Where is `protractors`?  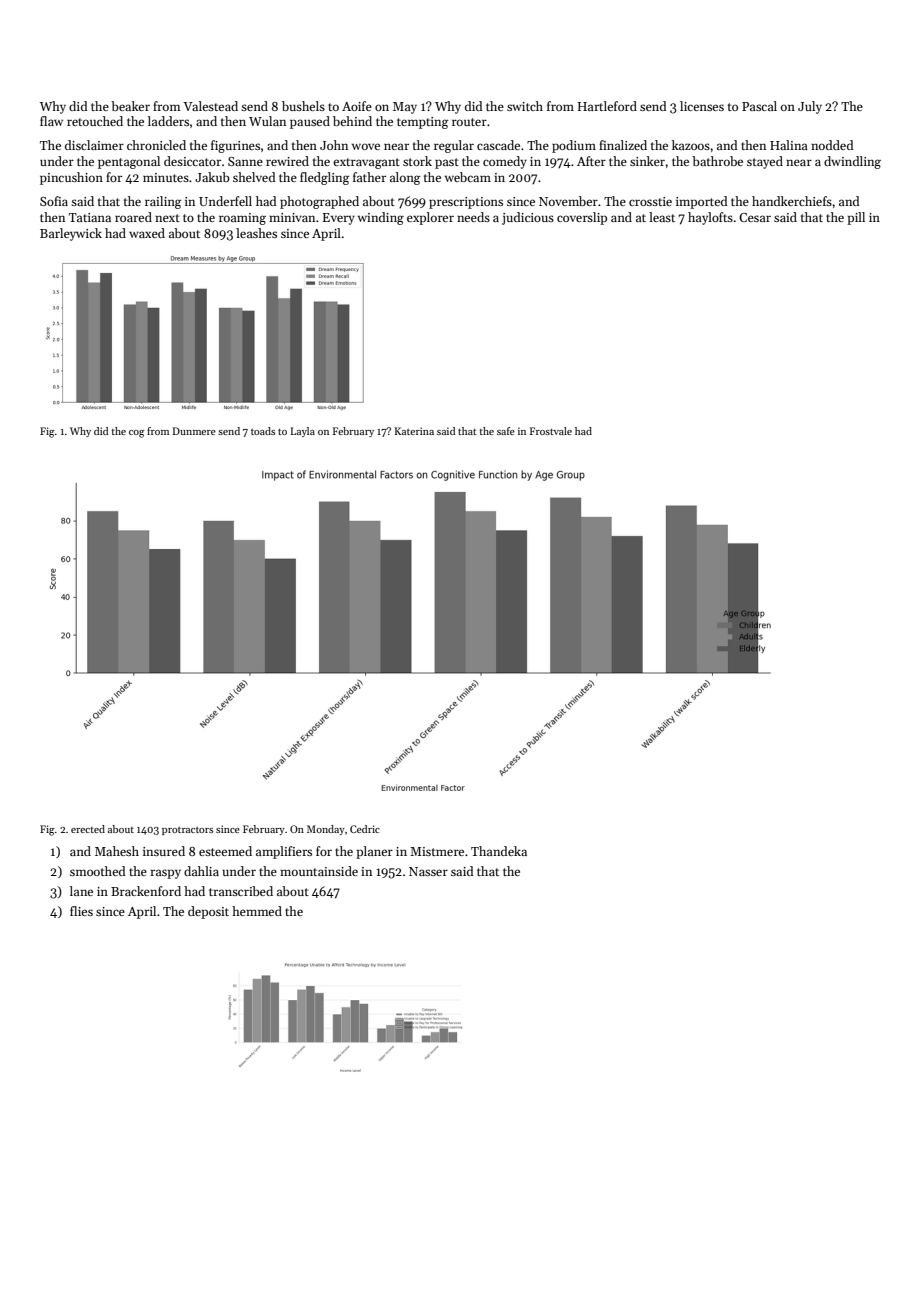 protractors is located at coordinates (187, 831).
